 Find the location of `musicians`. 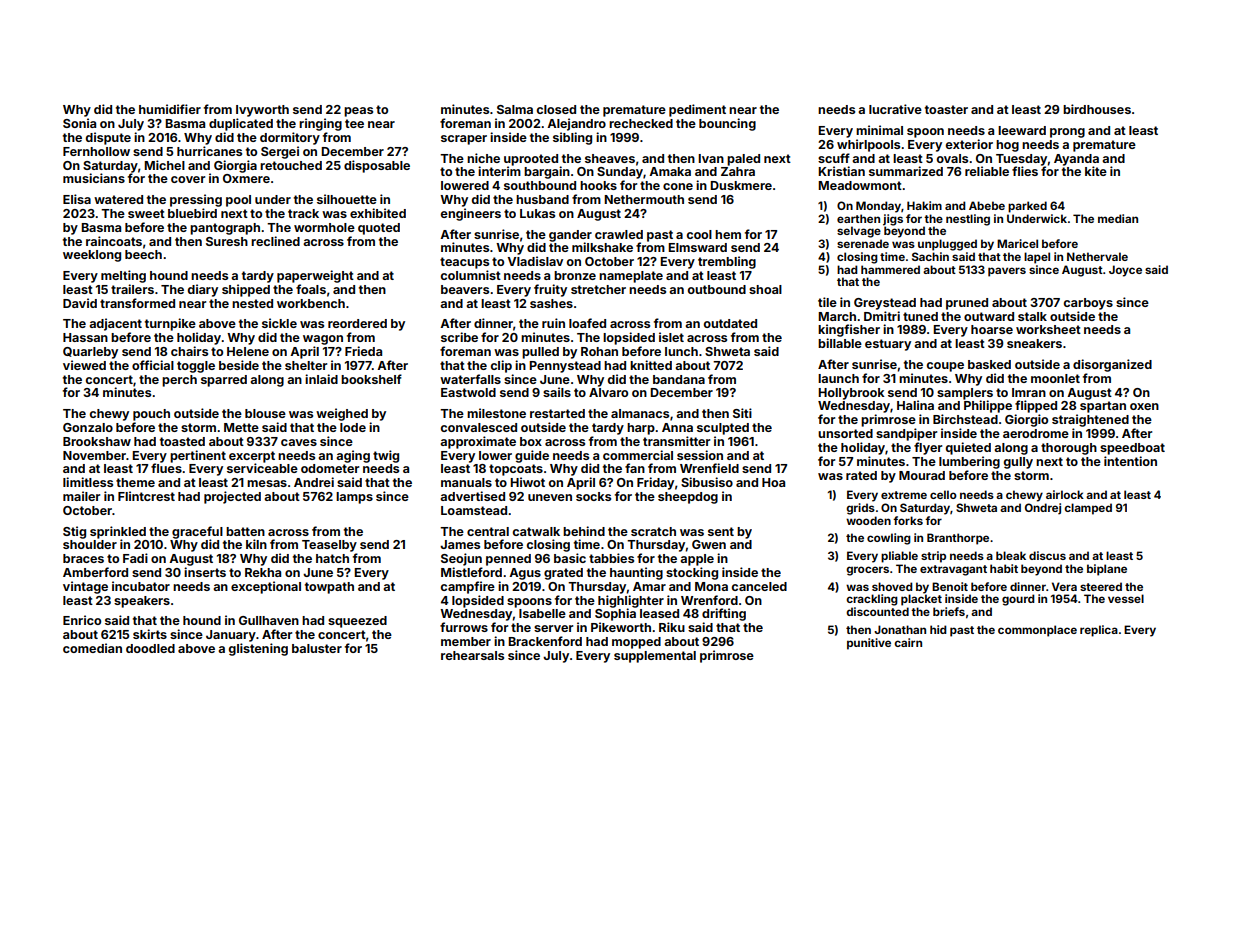

musicians is located at coordinates (94, 178).
